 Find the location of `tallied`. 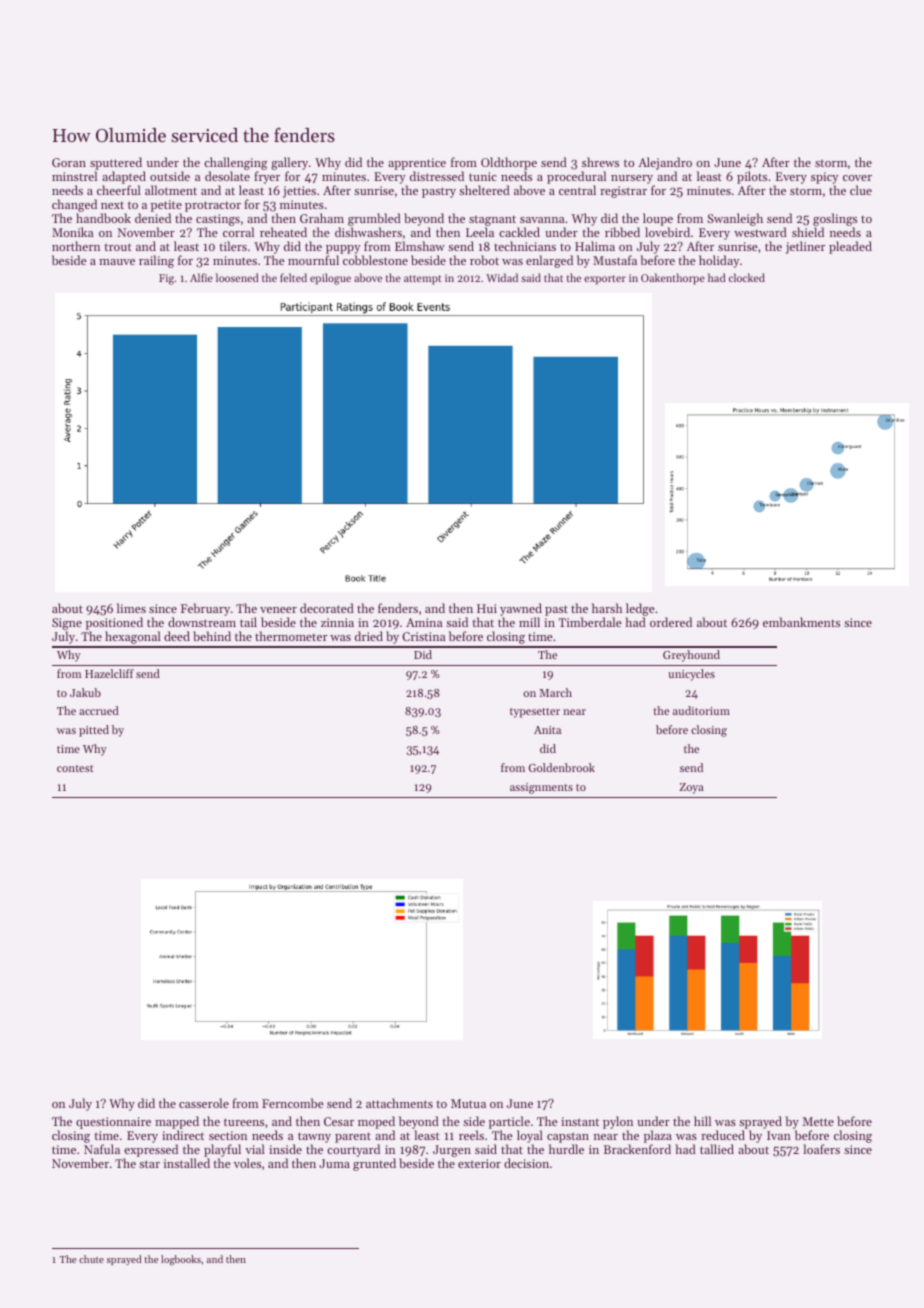

tallied is located at coordinates (717, 1149).
